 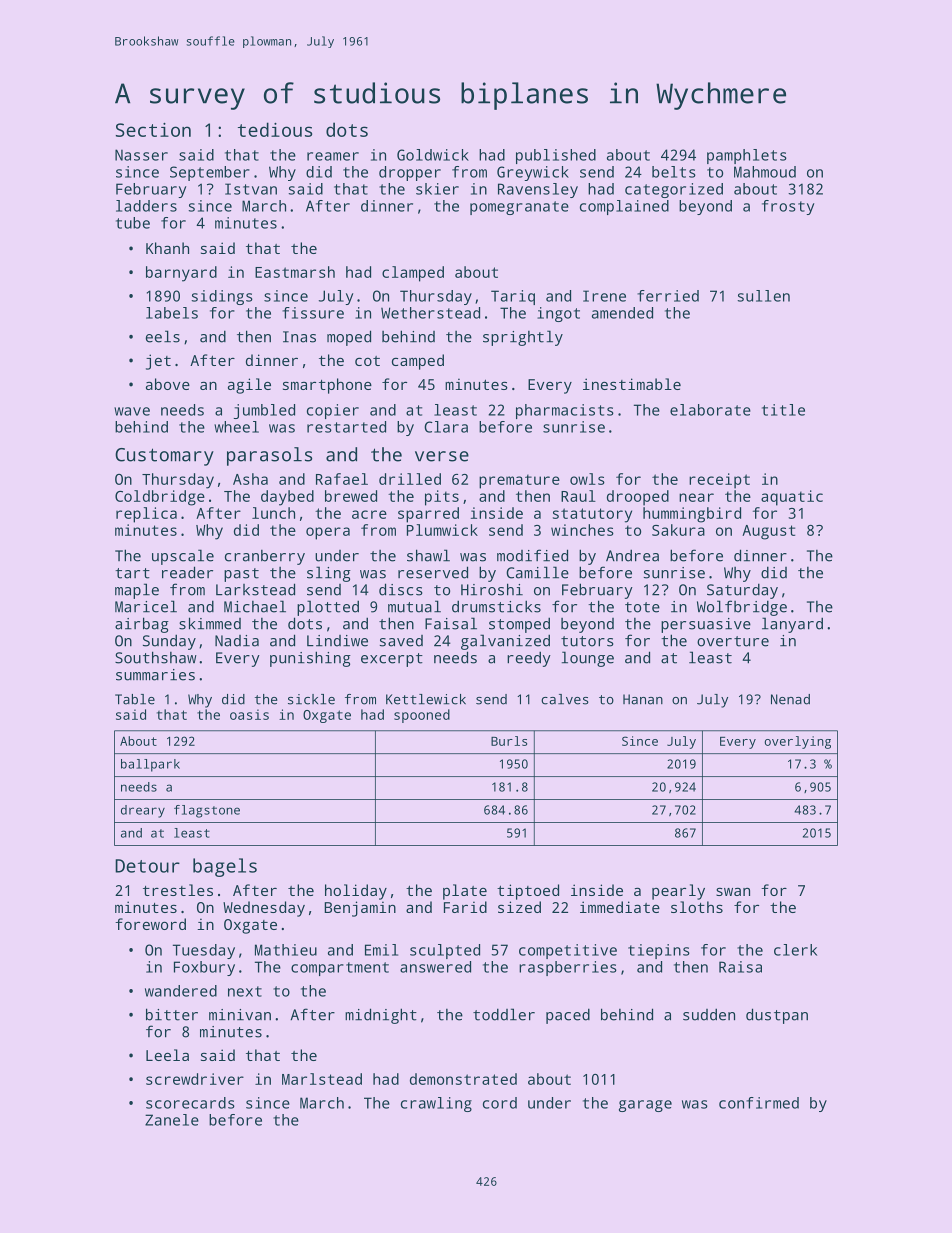 I want to click on wave, so click(x=132, y=411).
